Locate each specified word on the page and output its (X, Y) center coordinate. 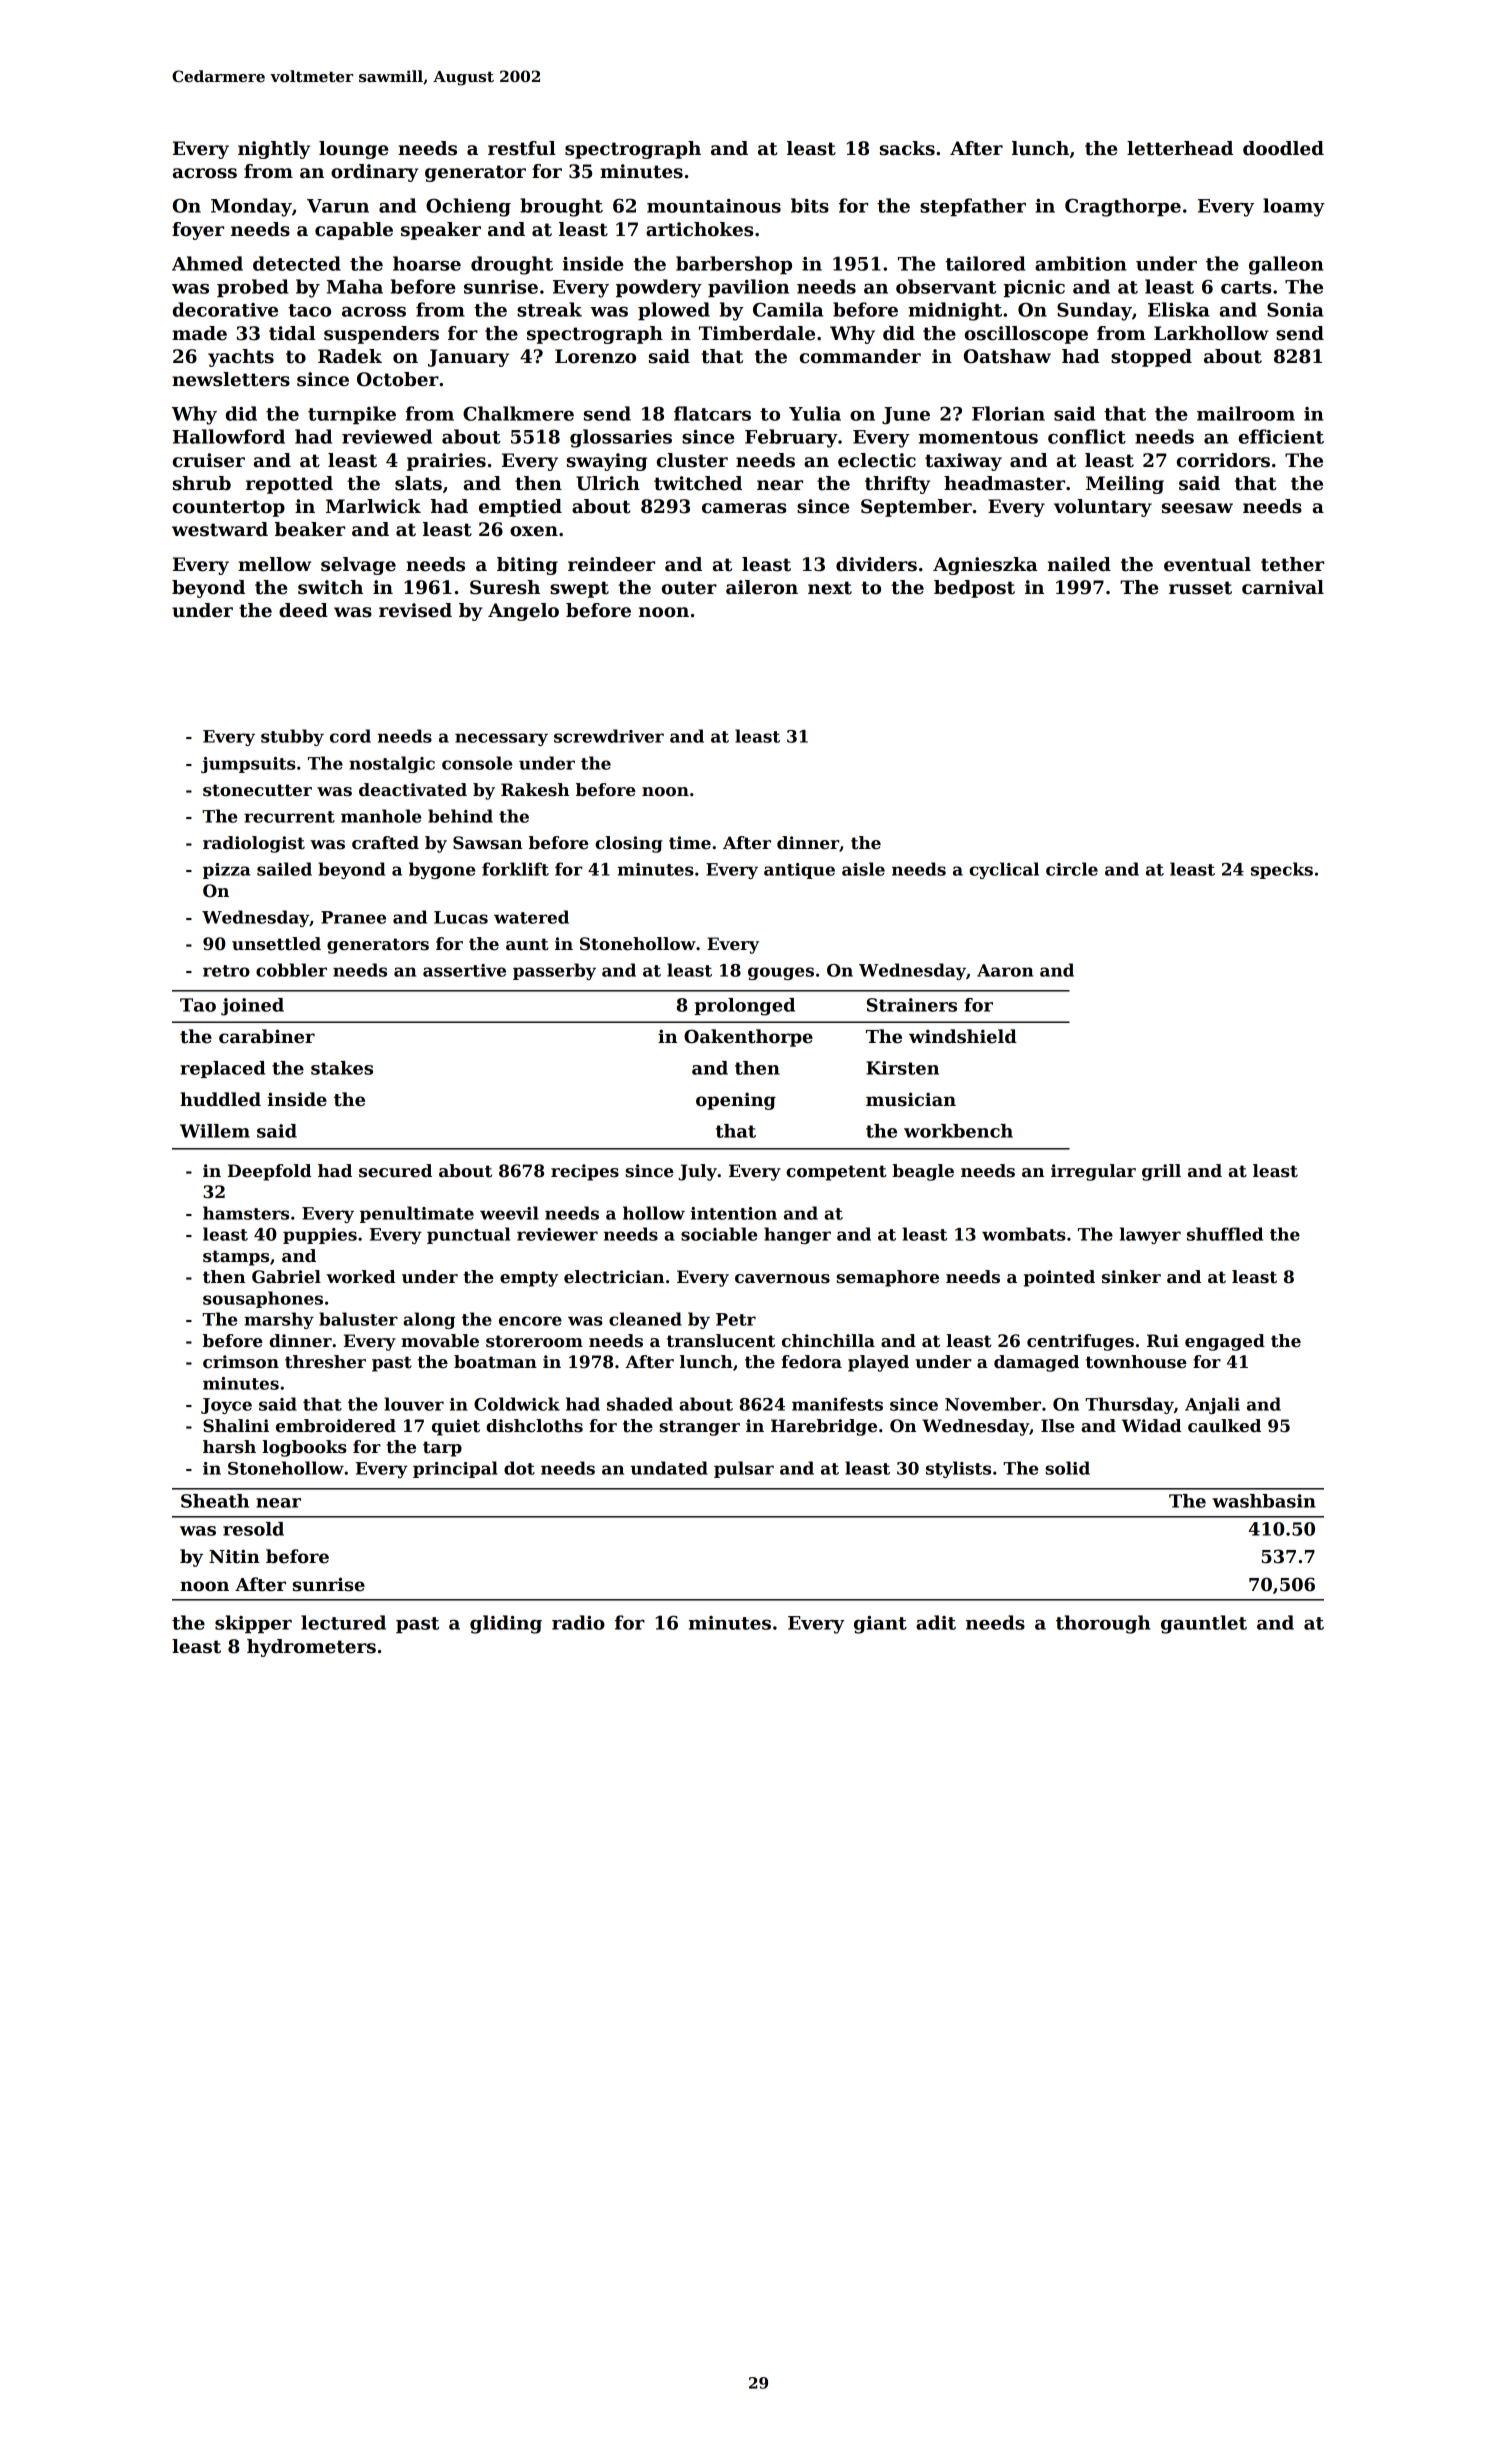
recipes (585, 1172)
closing (629, 844)
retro (226, 971)
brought (561, 207)
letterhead (1180, 148)
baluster (358, 1319)
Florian (1008, 413)
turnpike (352, 415)
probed (253, 288)
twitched (698, 483)
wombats (1024, 1234)
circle (1072, 869)
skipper (253, 1624)
